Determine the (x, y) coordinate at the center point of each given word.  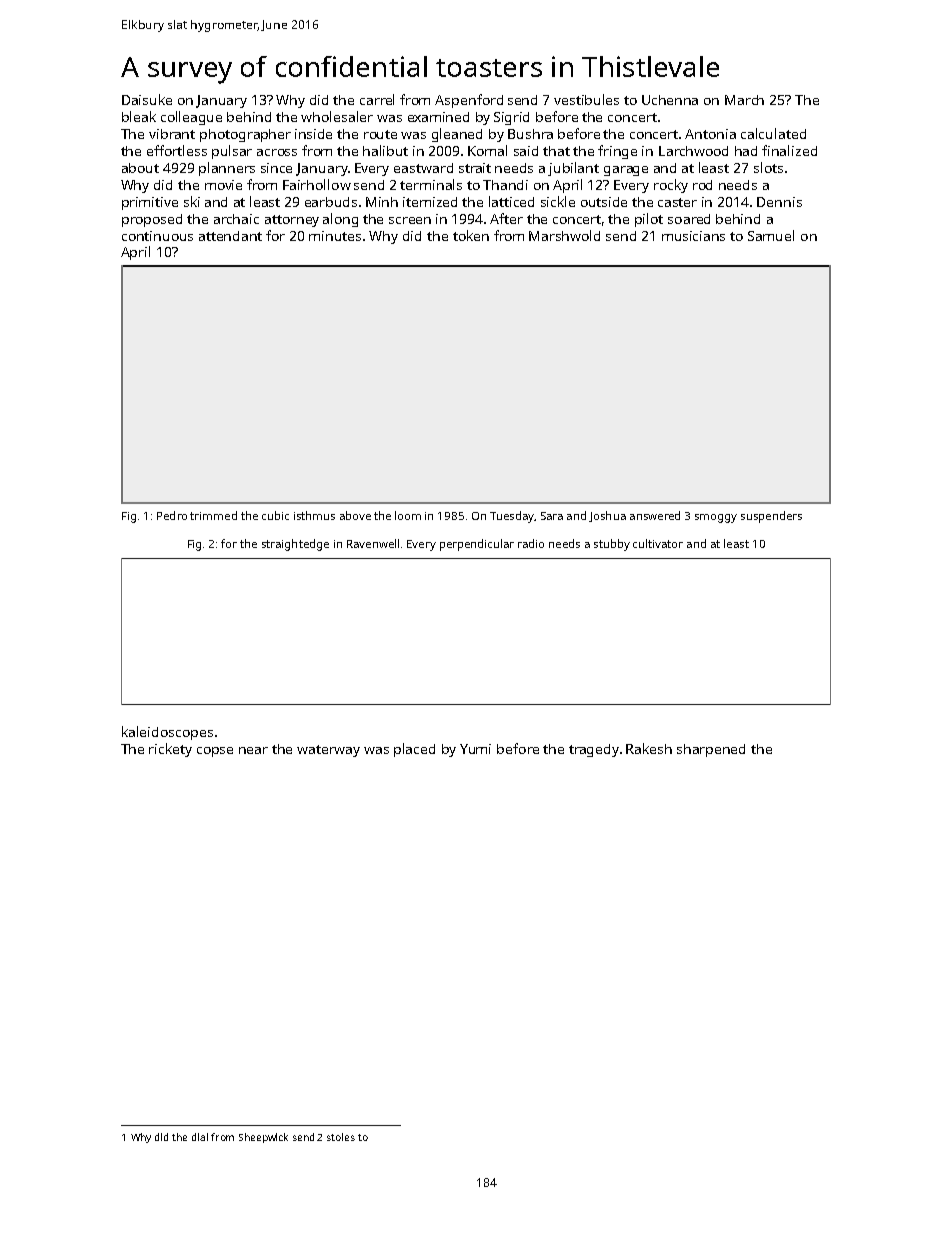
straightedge (295, 545)
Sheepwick (263, 1138)
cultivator (658, 543)
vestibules (586, 99)
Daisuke (147, 99)
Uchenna (670, 100)
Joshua (607, 516)
